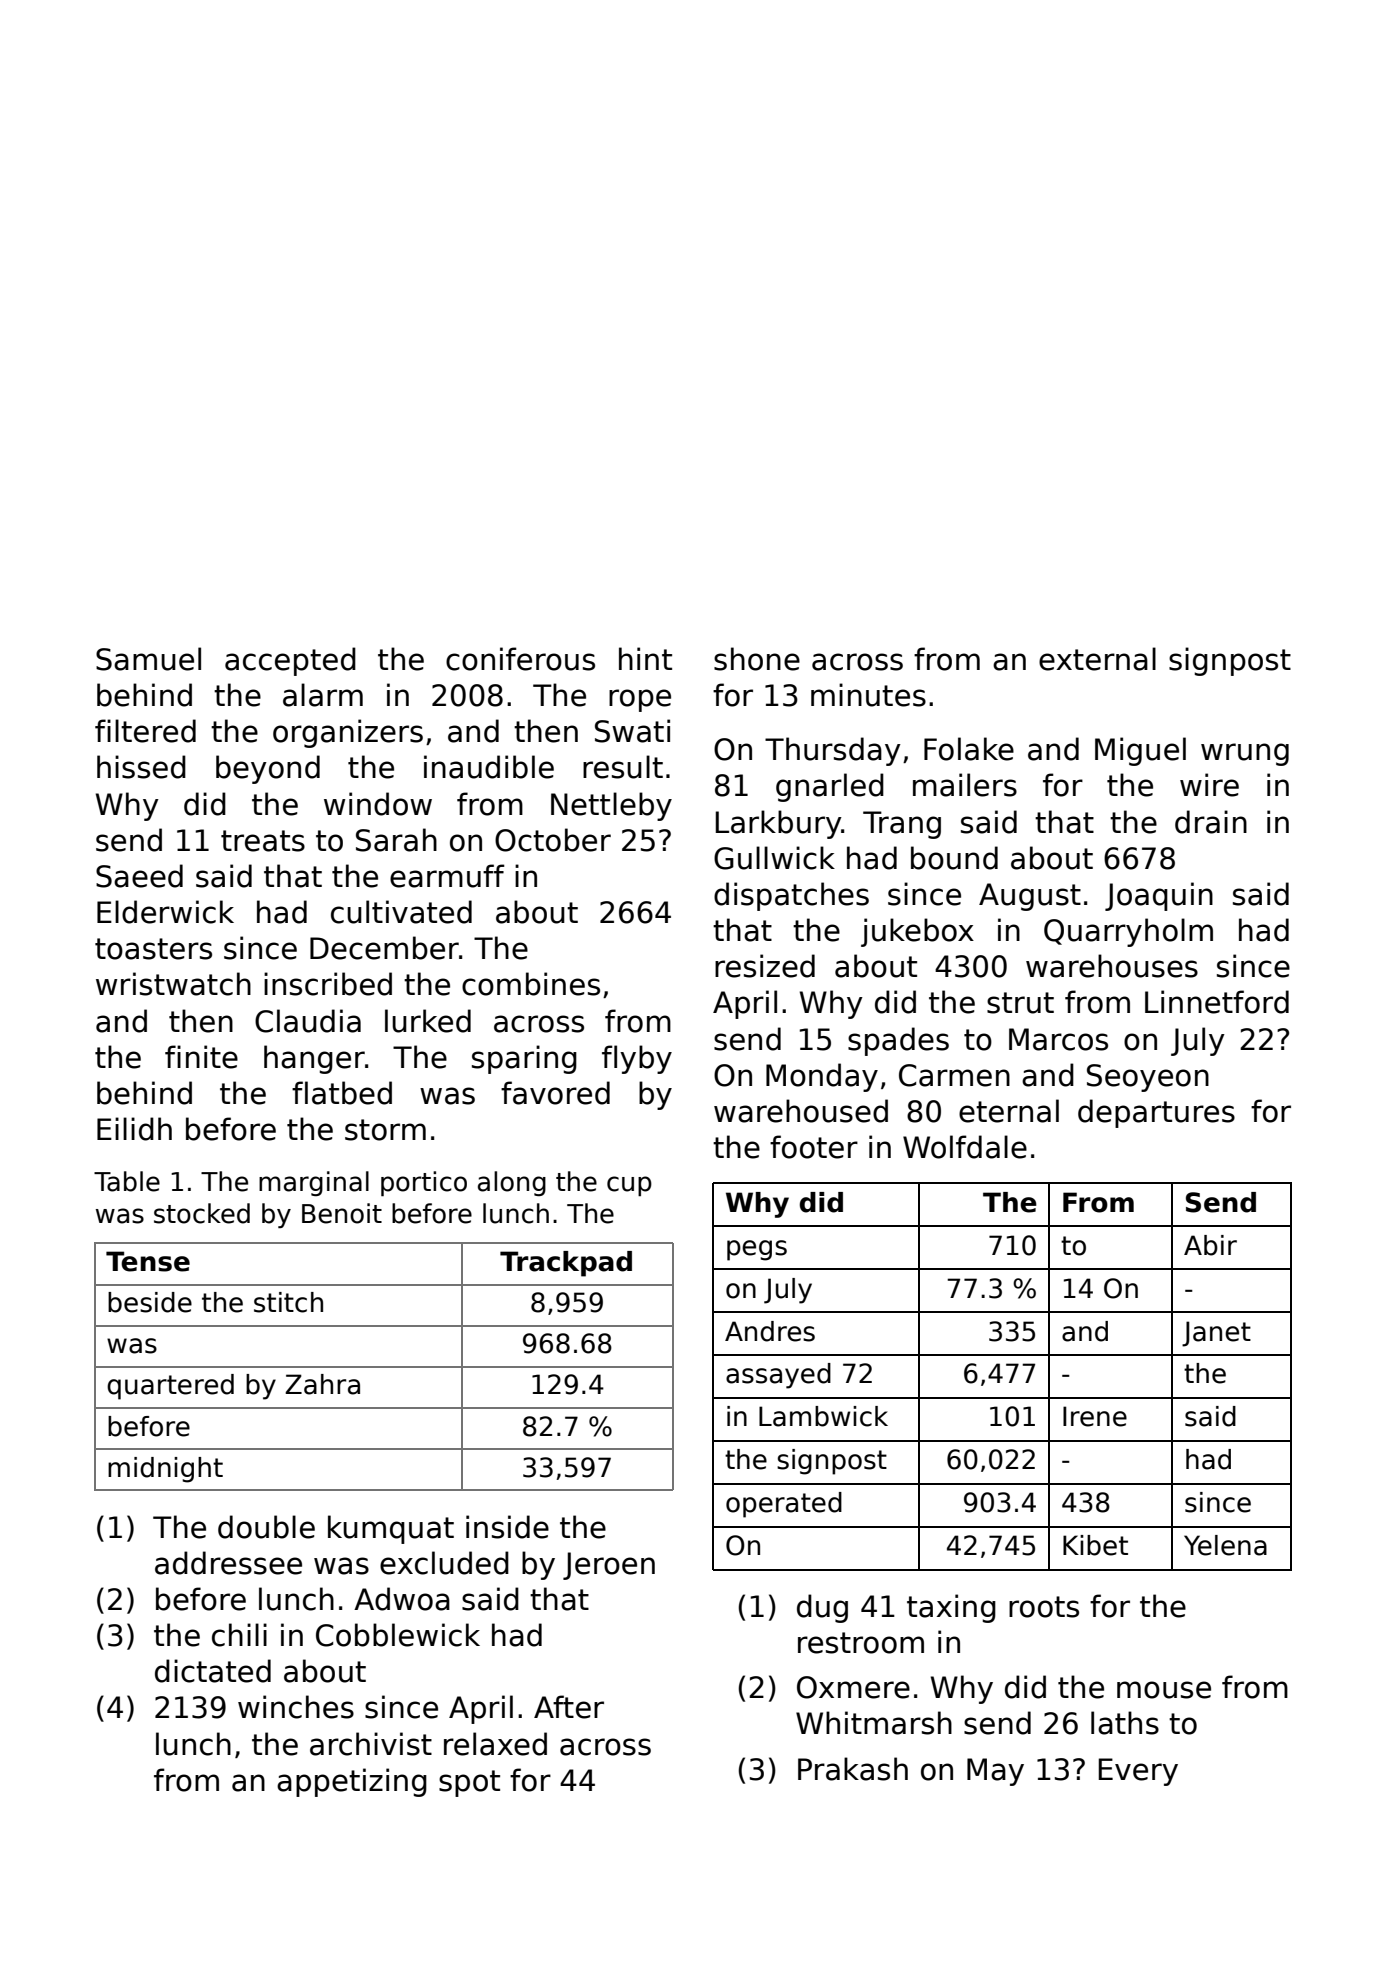  I want to click on Abir, so click(1210, 1245).
